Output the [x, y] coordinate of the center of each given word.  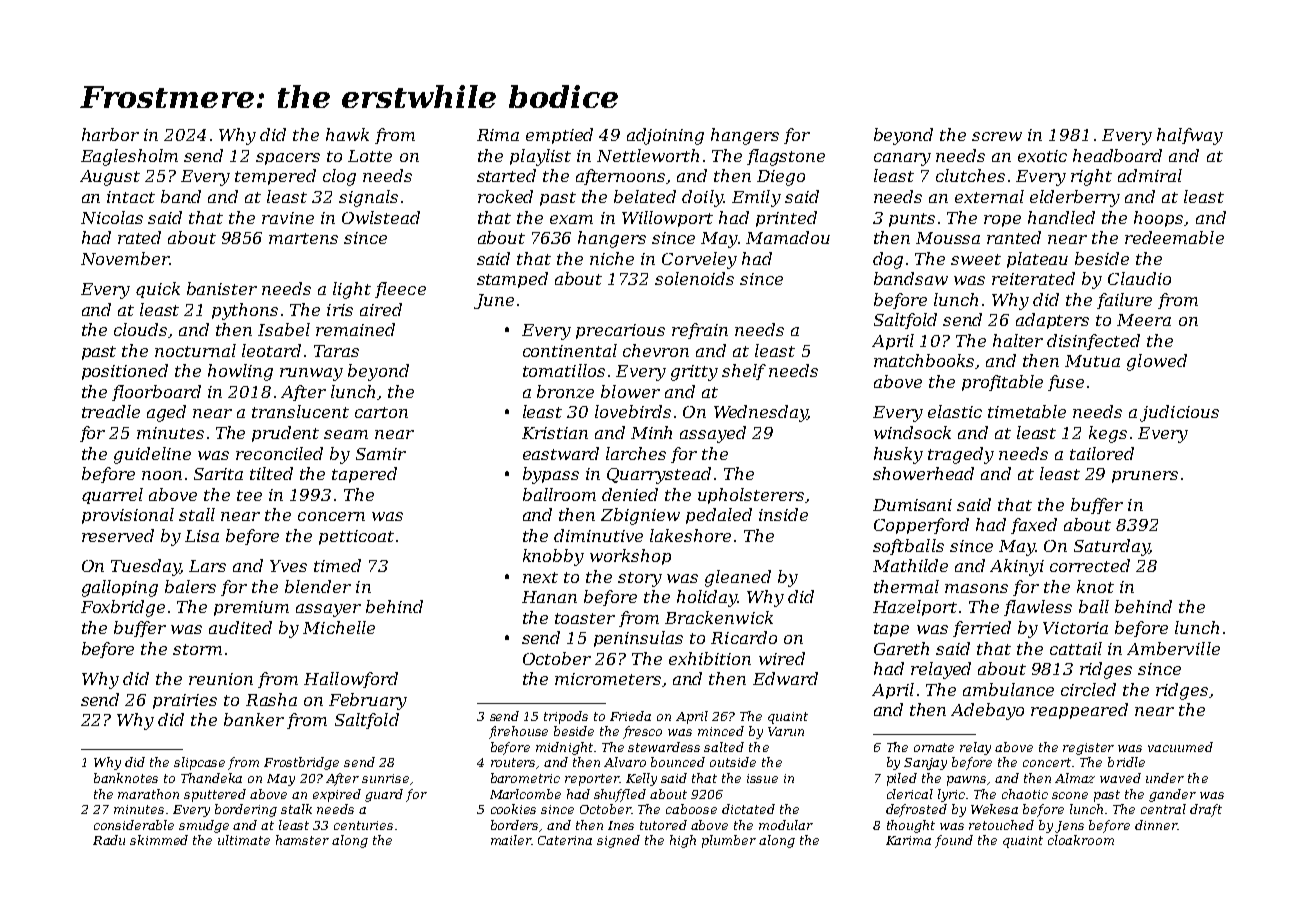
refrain [700, 331]
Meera [1144, 320]
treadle [111, 411]
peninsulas [638, 639]
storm [197, 649]
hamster [302, 840]
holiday [707, 598]
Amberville [1173, 648]
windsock [912, 432]
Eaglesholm [129, 157]
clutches [970, 175]
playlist [540, 157]
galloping [120, 588]
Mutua [1092, 361]
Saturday [1112, 547]
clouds [140, 329]
